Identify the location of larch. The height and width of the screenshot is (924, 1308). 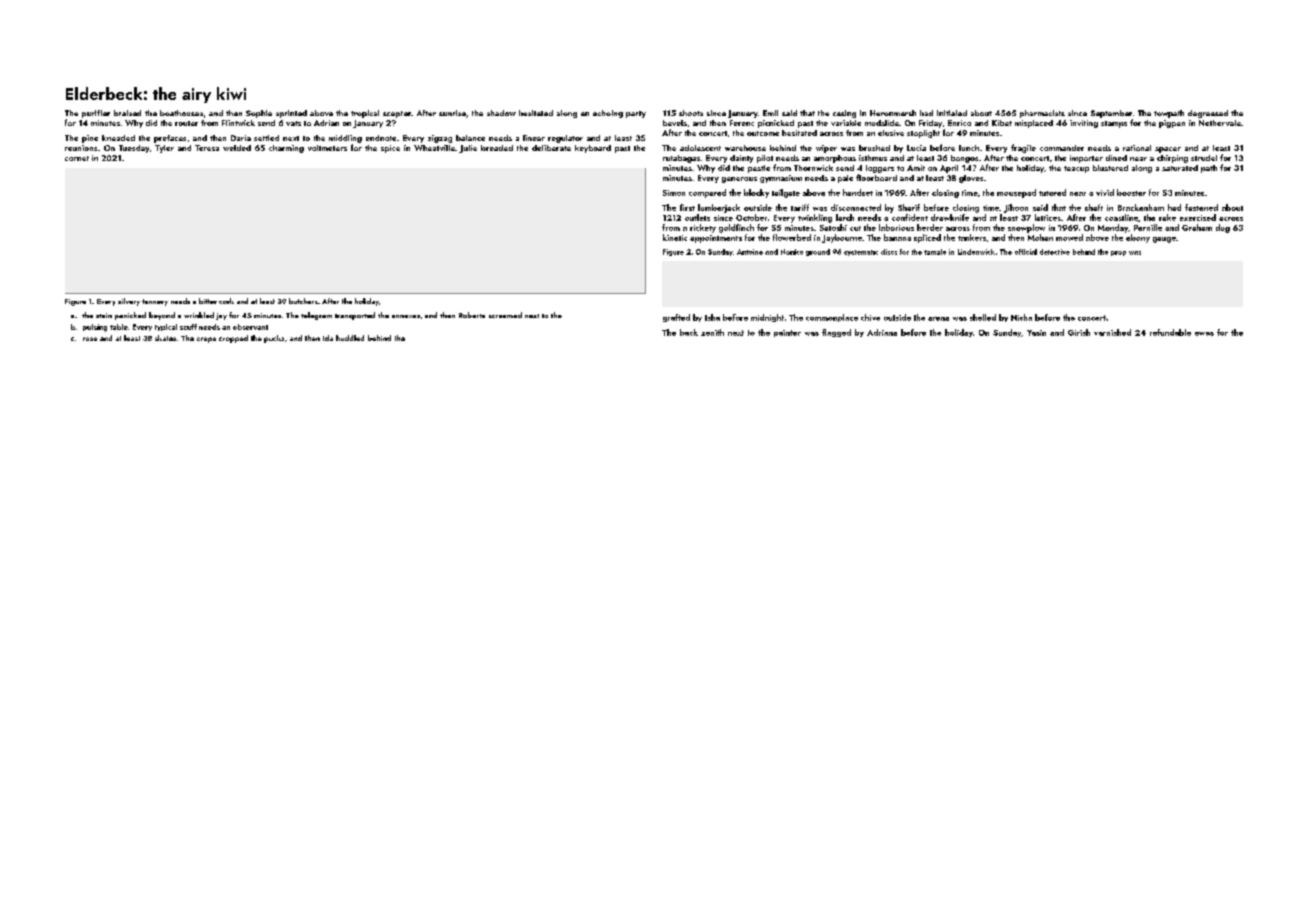
(845, 217).
